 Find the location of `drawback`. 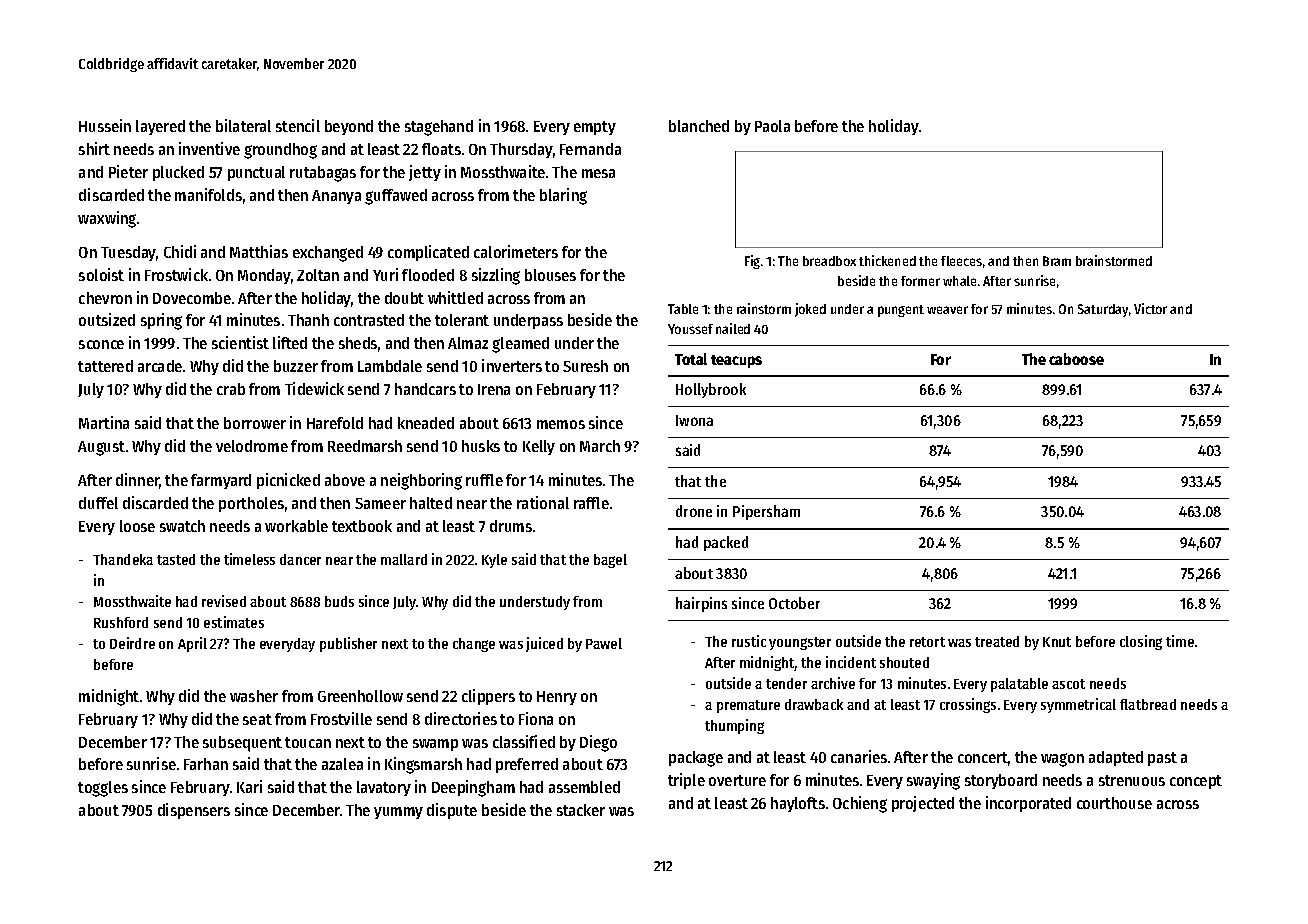

drawback is located at coordinates (814, 704).
